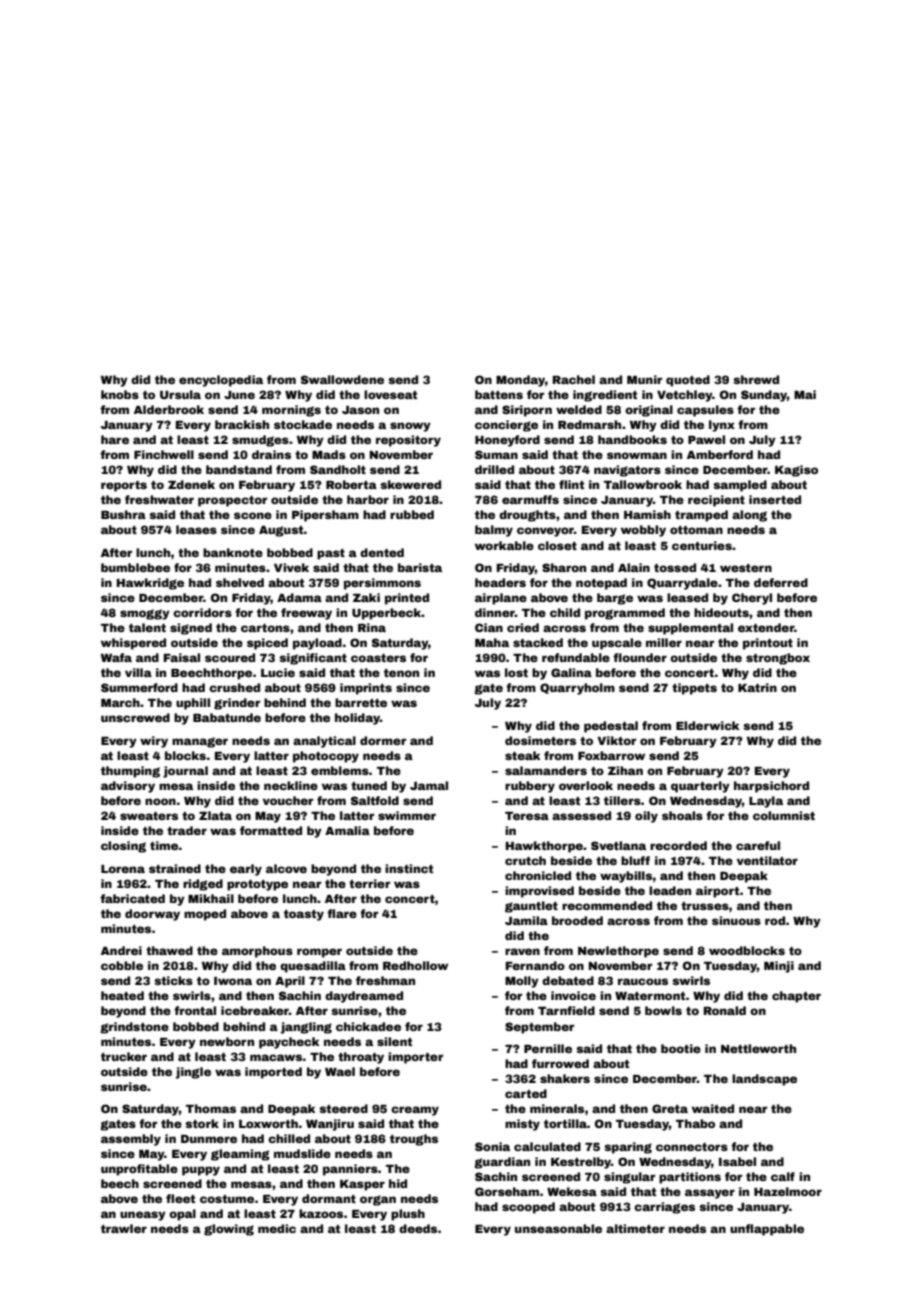 The height and width of the image is (1308, 924). Describe the element at coordinates (767, 1230) in the image. I see `unflappable` at that location.
